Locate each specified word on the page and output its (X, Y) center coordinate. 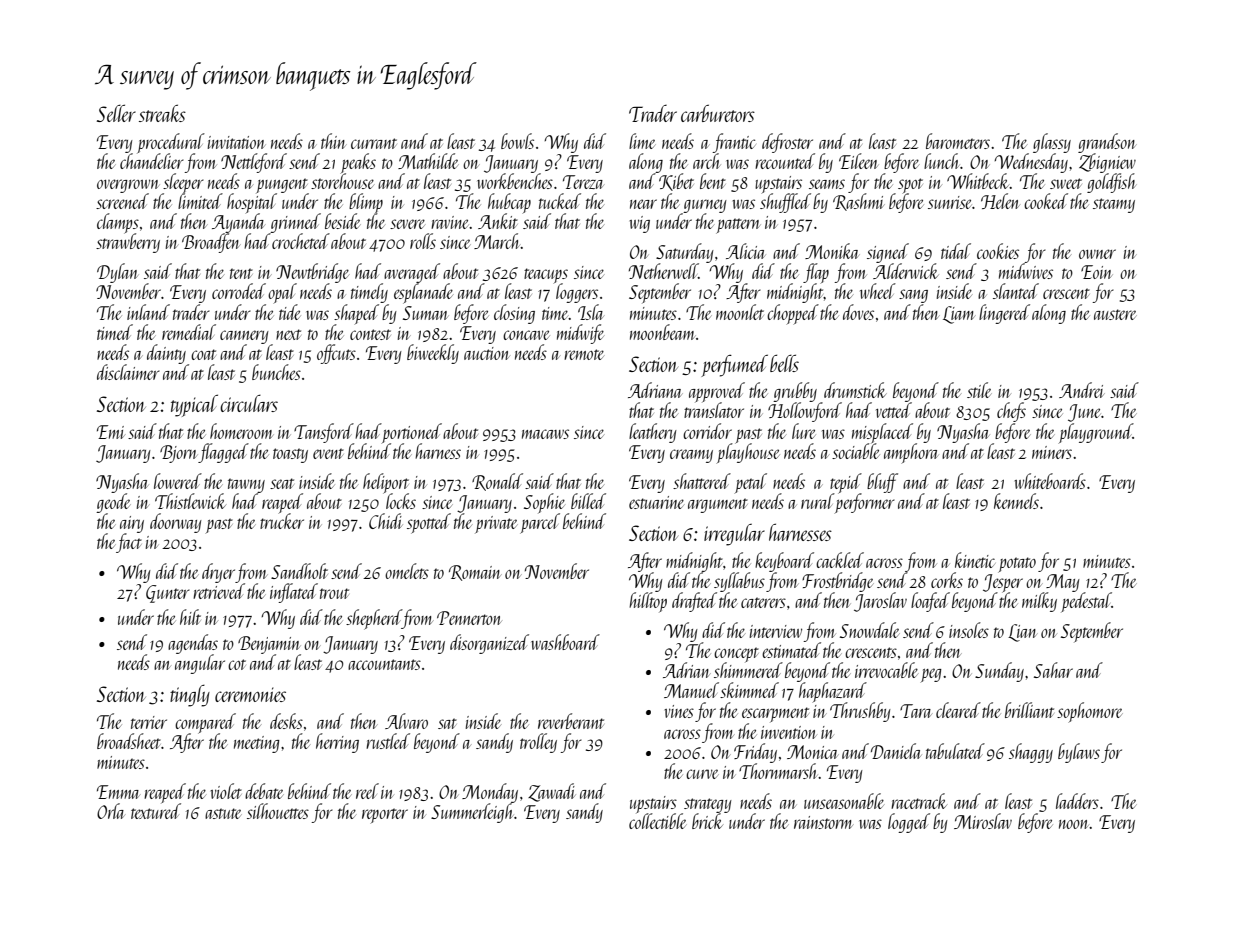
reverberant (571, 721)
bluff (882, 483)
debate (264, 791)
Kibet (676, 182)
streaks (162, 113)
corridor (707, 431)
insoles (969, 630)
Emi (111, 432)
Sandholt (299, 571)
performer (865, 503)
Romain (475, 573)
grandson (1107, 143)
